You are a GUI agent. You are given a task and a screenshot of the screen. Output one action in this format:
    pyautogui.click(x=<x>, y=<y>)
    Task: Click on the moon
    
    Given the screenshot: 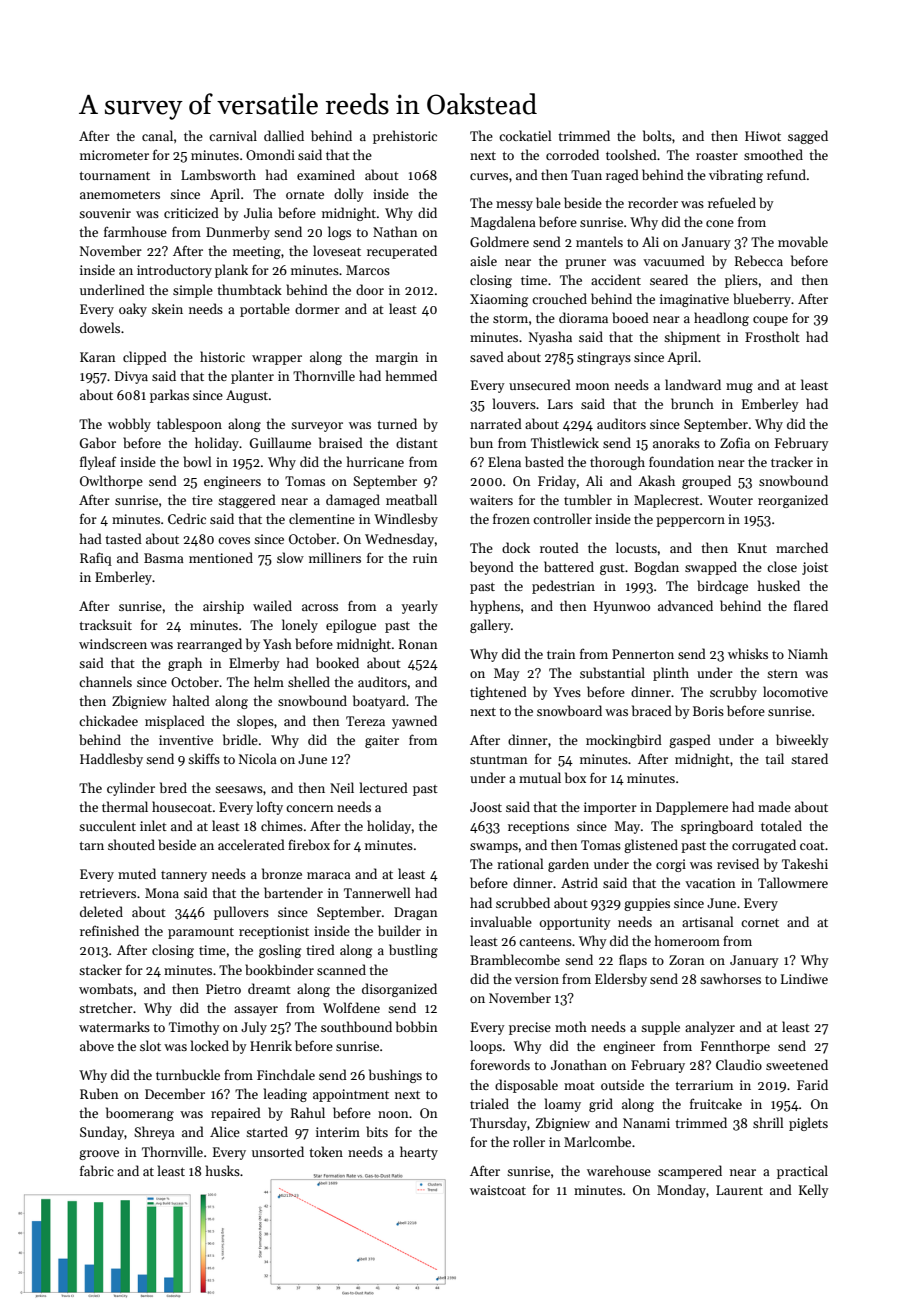 What is the action you would take?
    pyautogui.click(x=593, y=386)
